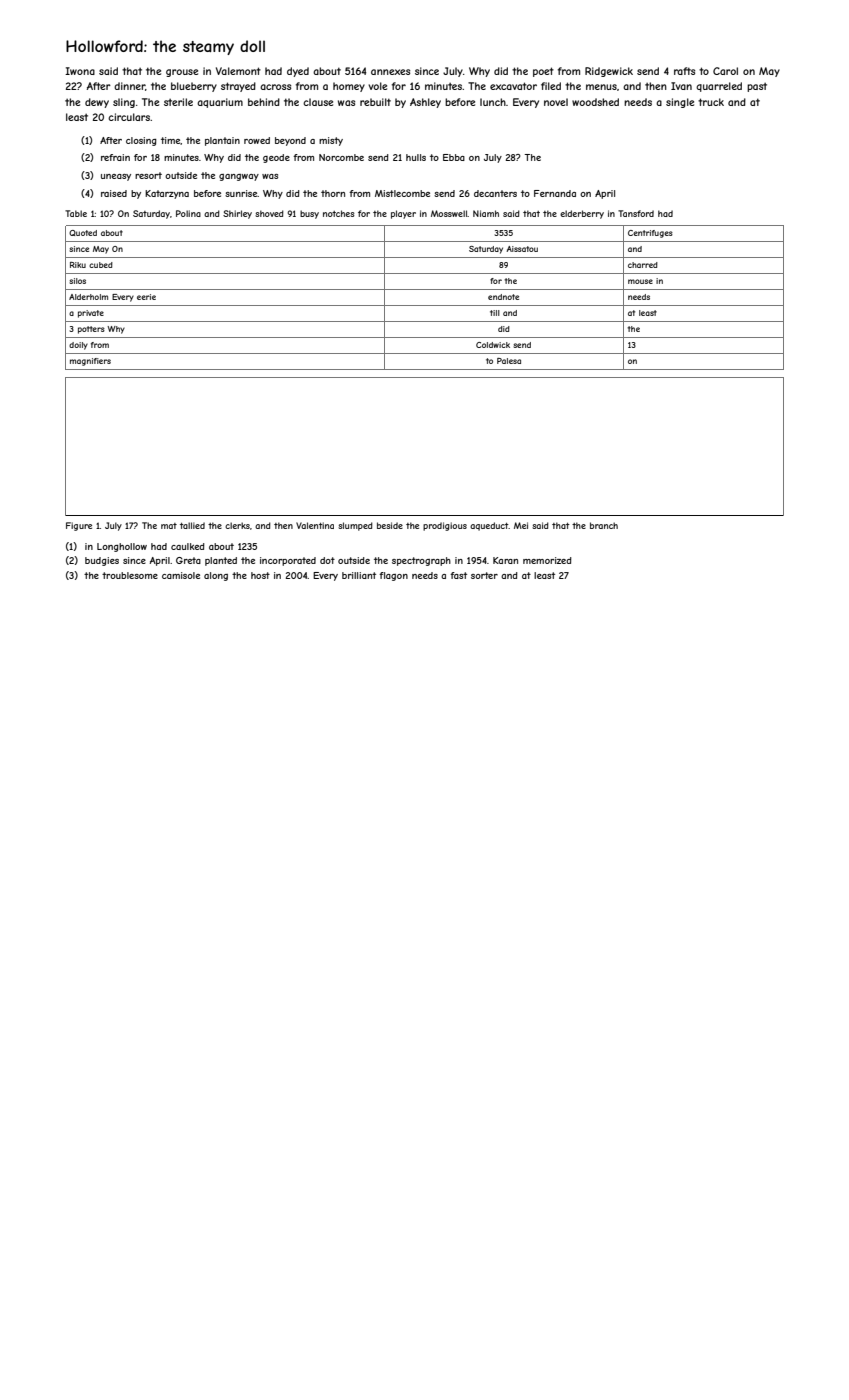 This screenshot has width=849, height=1400. I want to click on Ridgewick, so click(609, 72).
